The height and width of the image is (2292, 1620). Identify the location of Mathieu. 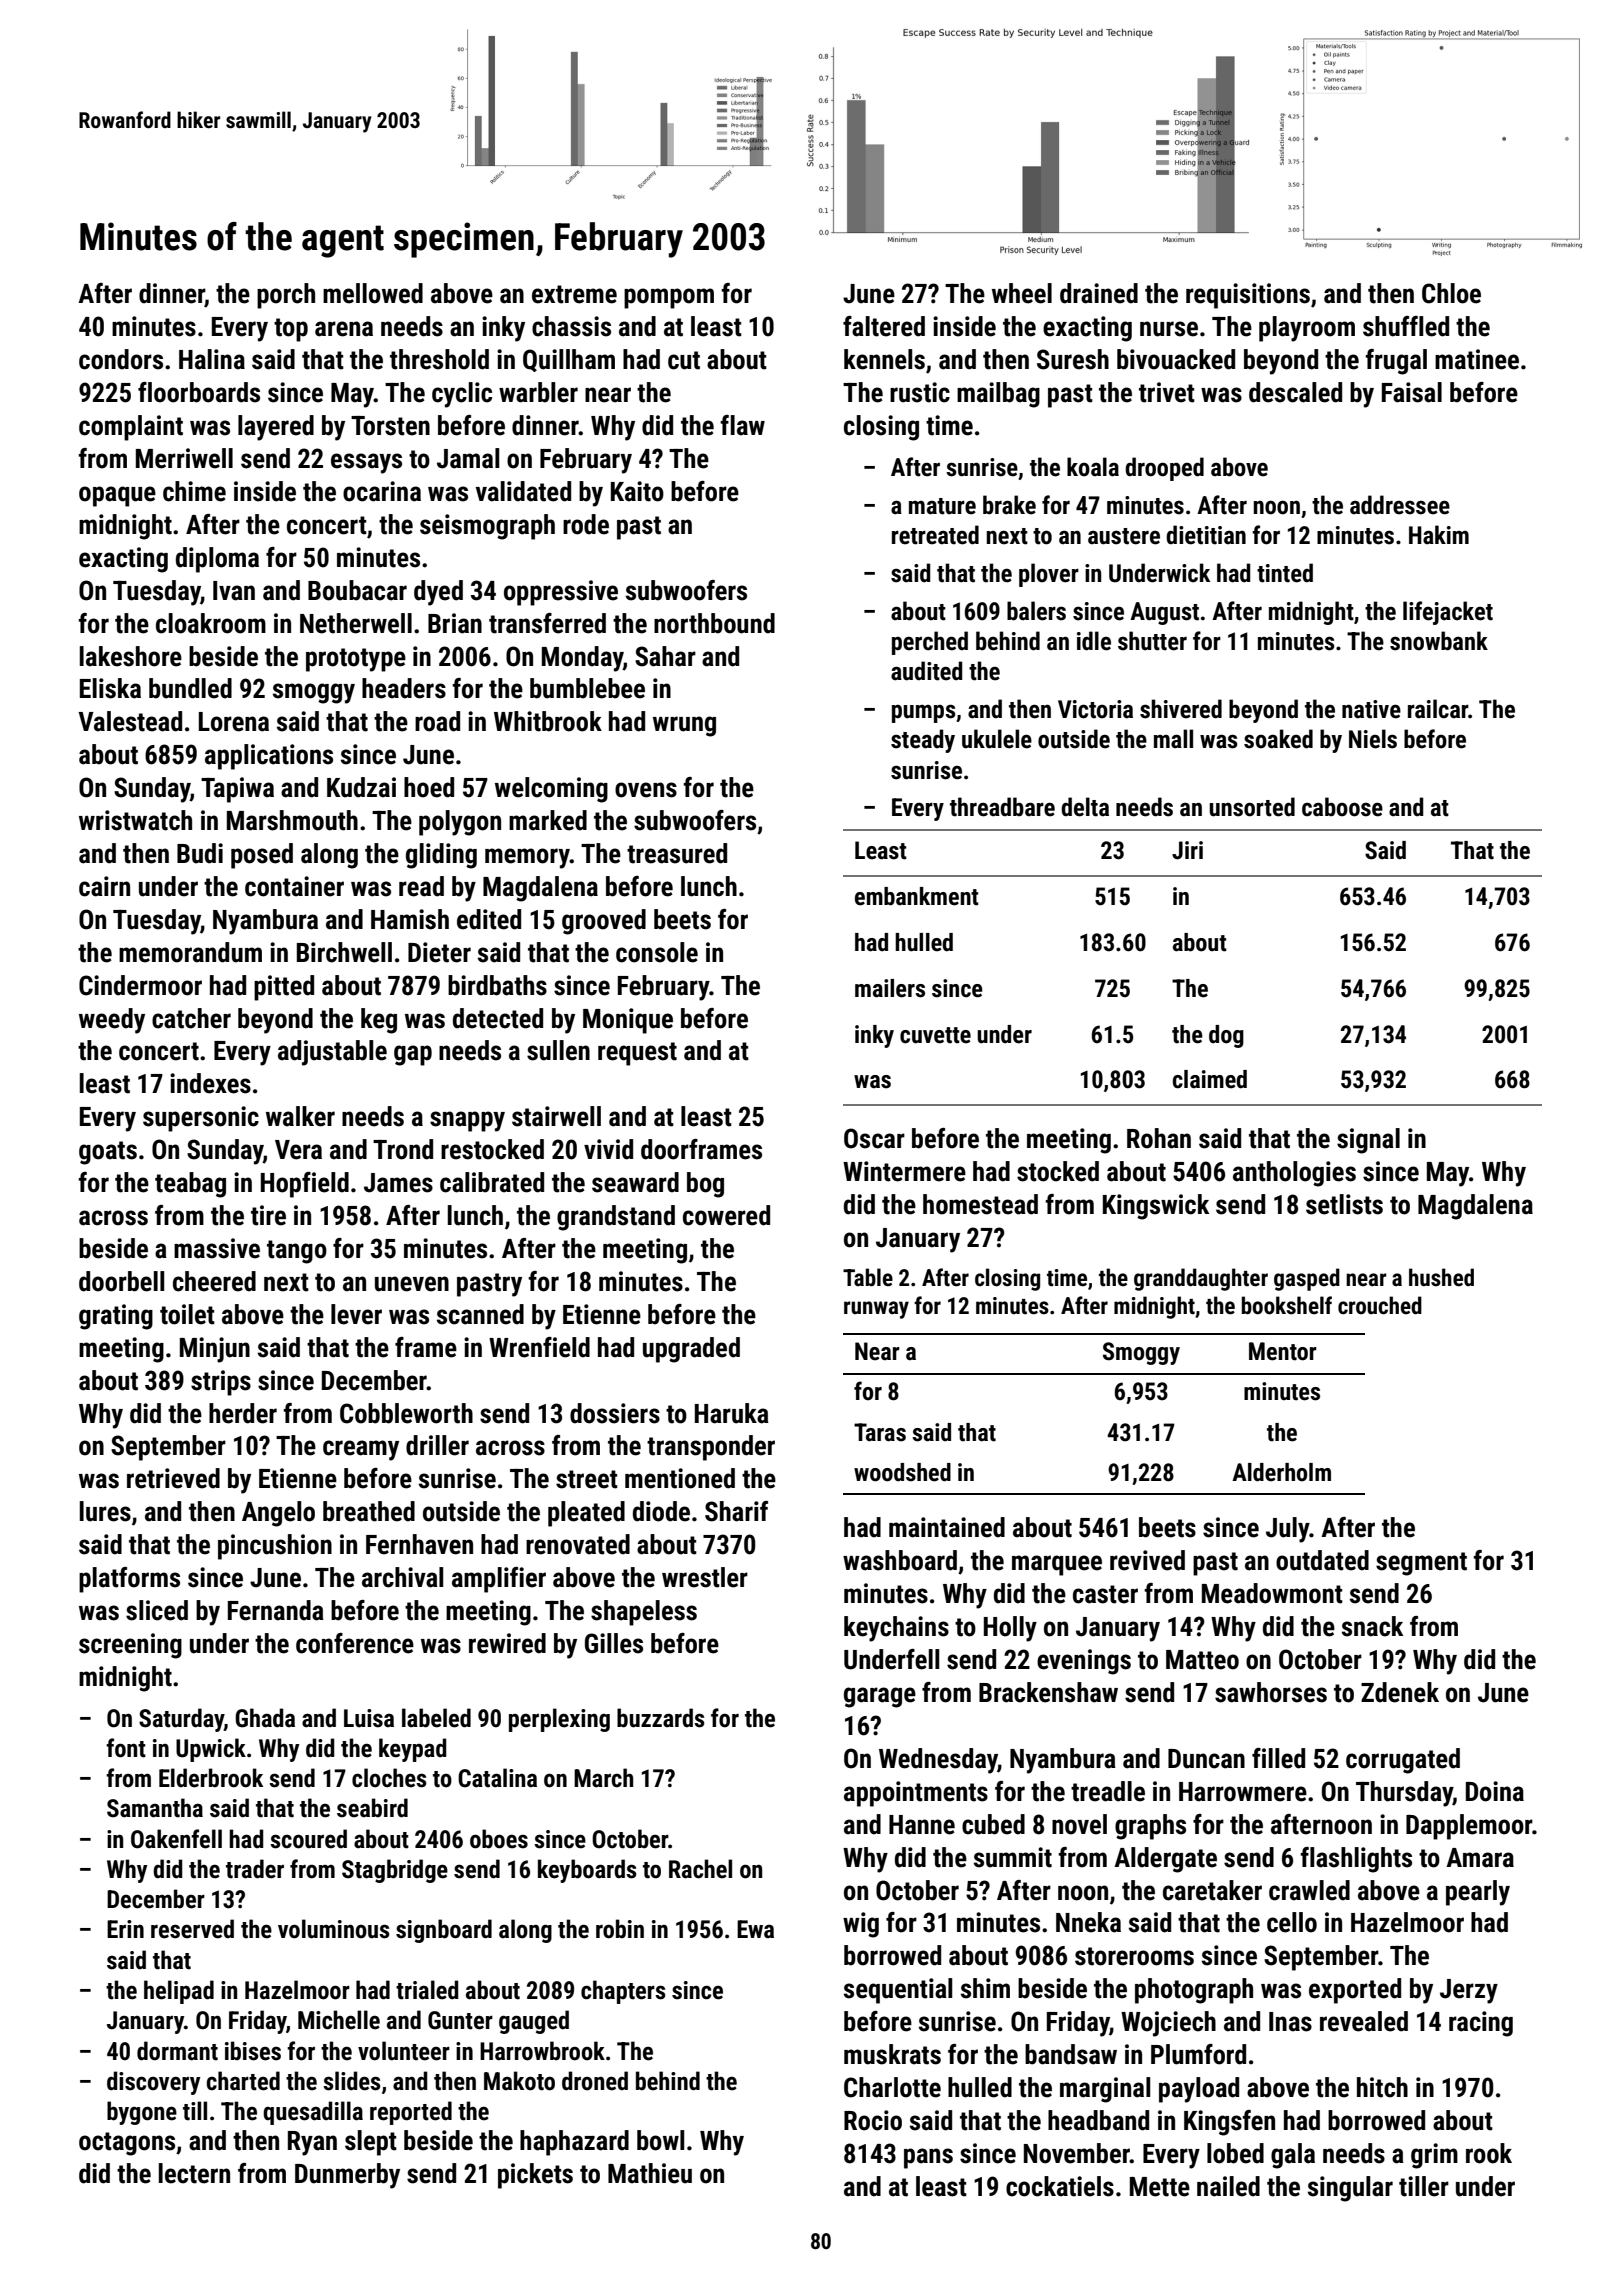
(650, 2173).
